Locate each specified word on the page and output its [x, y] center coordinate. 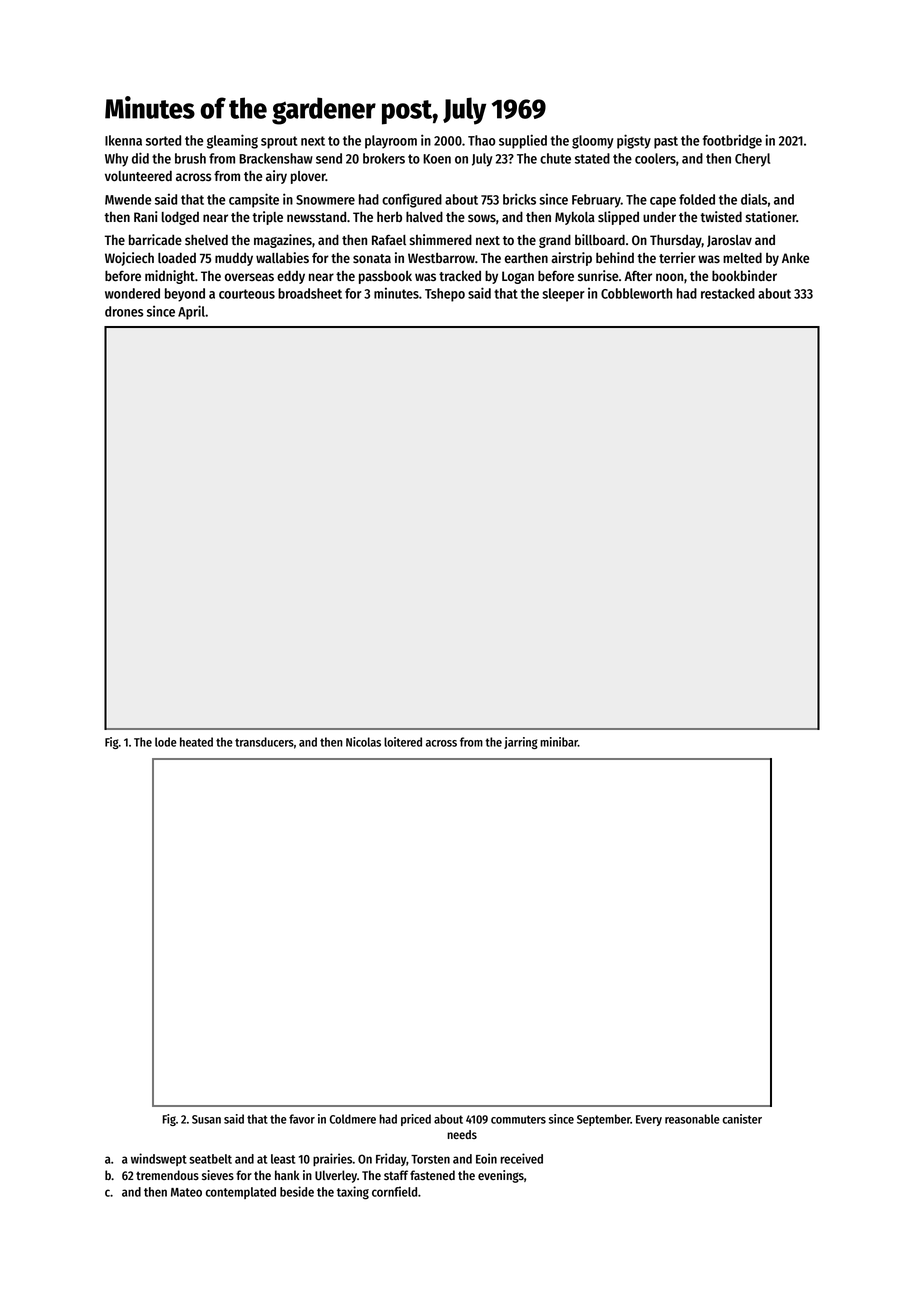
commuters [518, 1119]
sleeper [563, 295]
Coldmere [353, 1119]
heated [196, 742]
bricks [519, 199]
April [191, 312]
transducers [264, 742]
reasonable [692, 1119]
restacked [728, 293]
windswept [159, 1159]
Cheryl [752, 160]
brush [190, 158]
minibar [559, 742]
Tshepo [445, 295]
